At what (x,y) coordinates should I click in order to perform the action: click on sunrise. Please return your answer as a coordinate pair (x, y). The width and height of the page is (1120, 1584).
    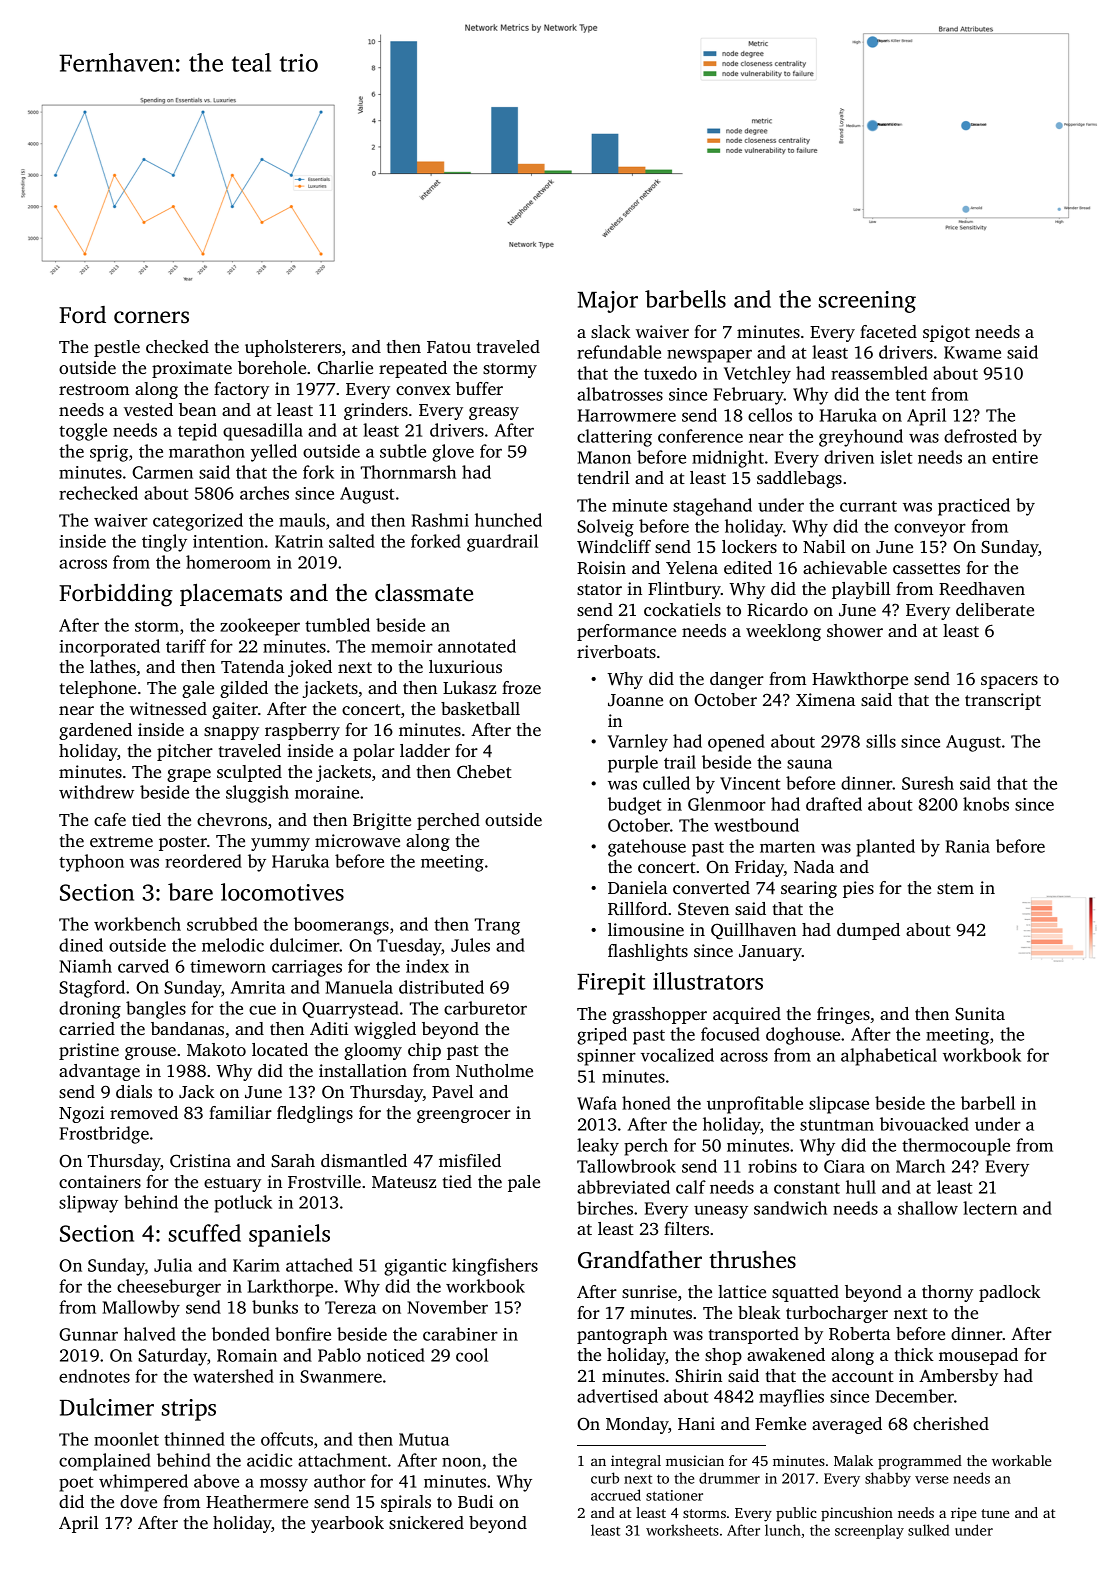
    Looking at the image, I should click on (649, 1291).
